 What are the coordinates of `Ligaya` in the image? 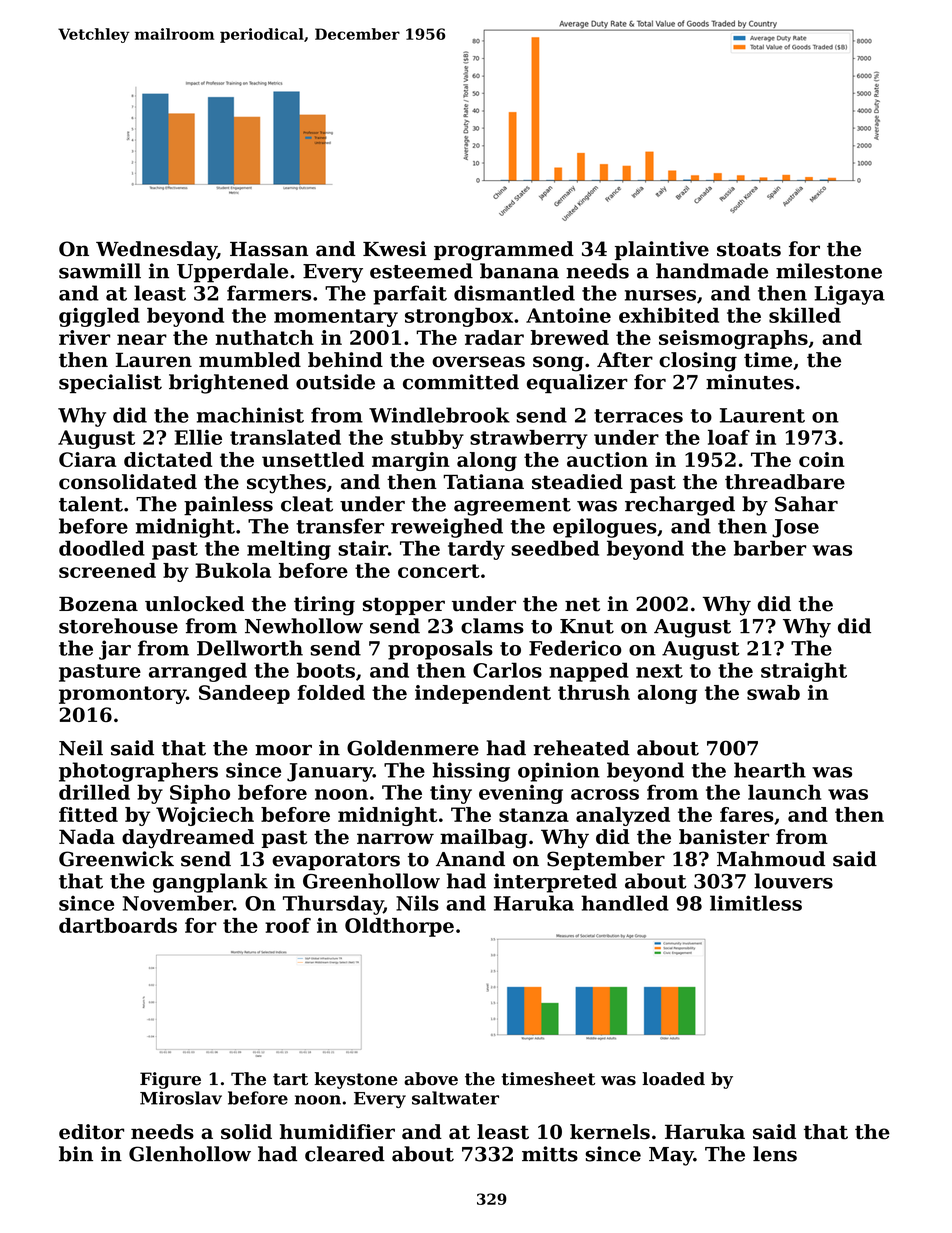 It's located at (850, 295).
